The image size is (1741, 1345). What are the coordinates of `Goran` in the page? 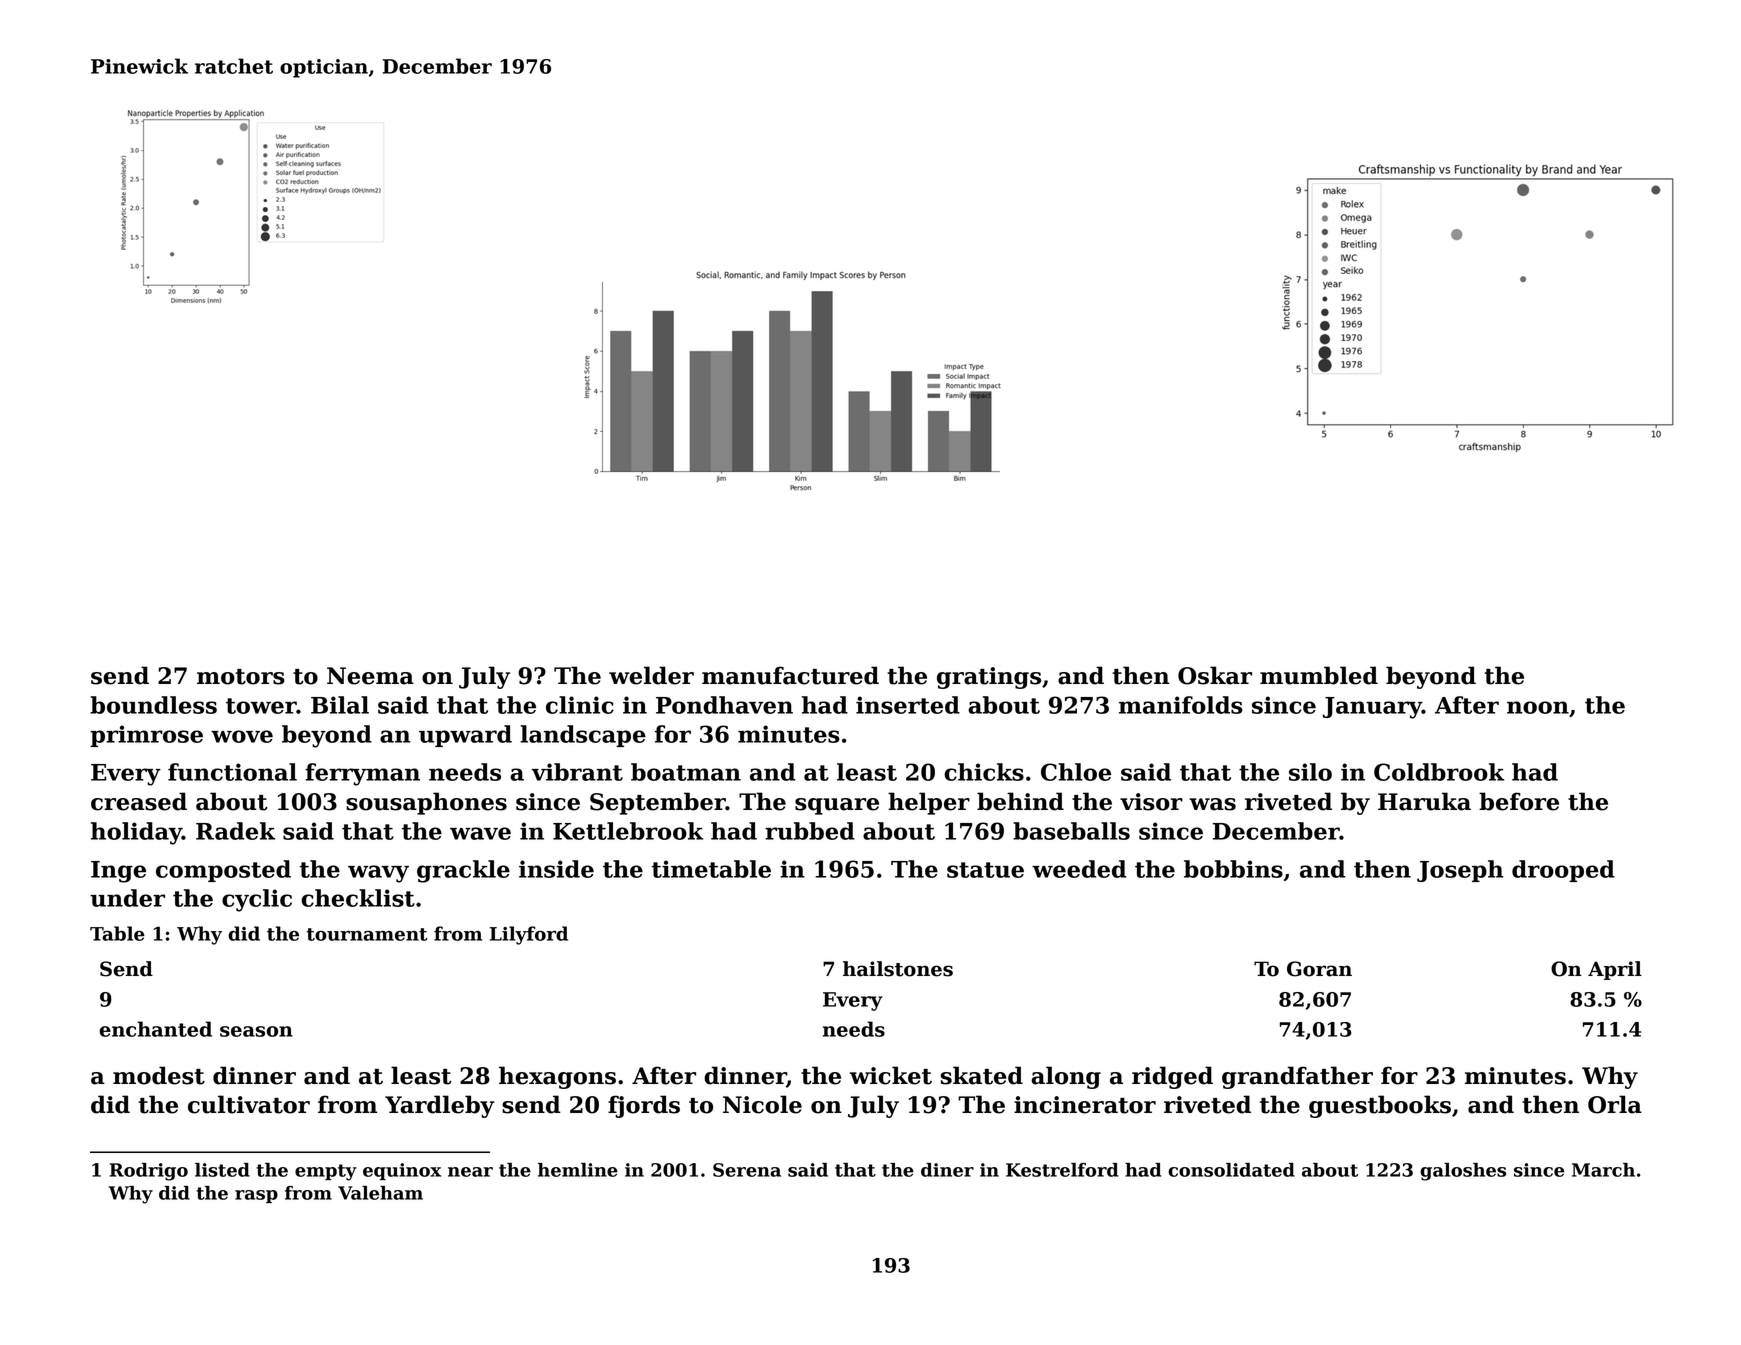 It's located at (1319, 969).
